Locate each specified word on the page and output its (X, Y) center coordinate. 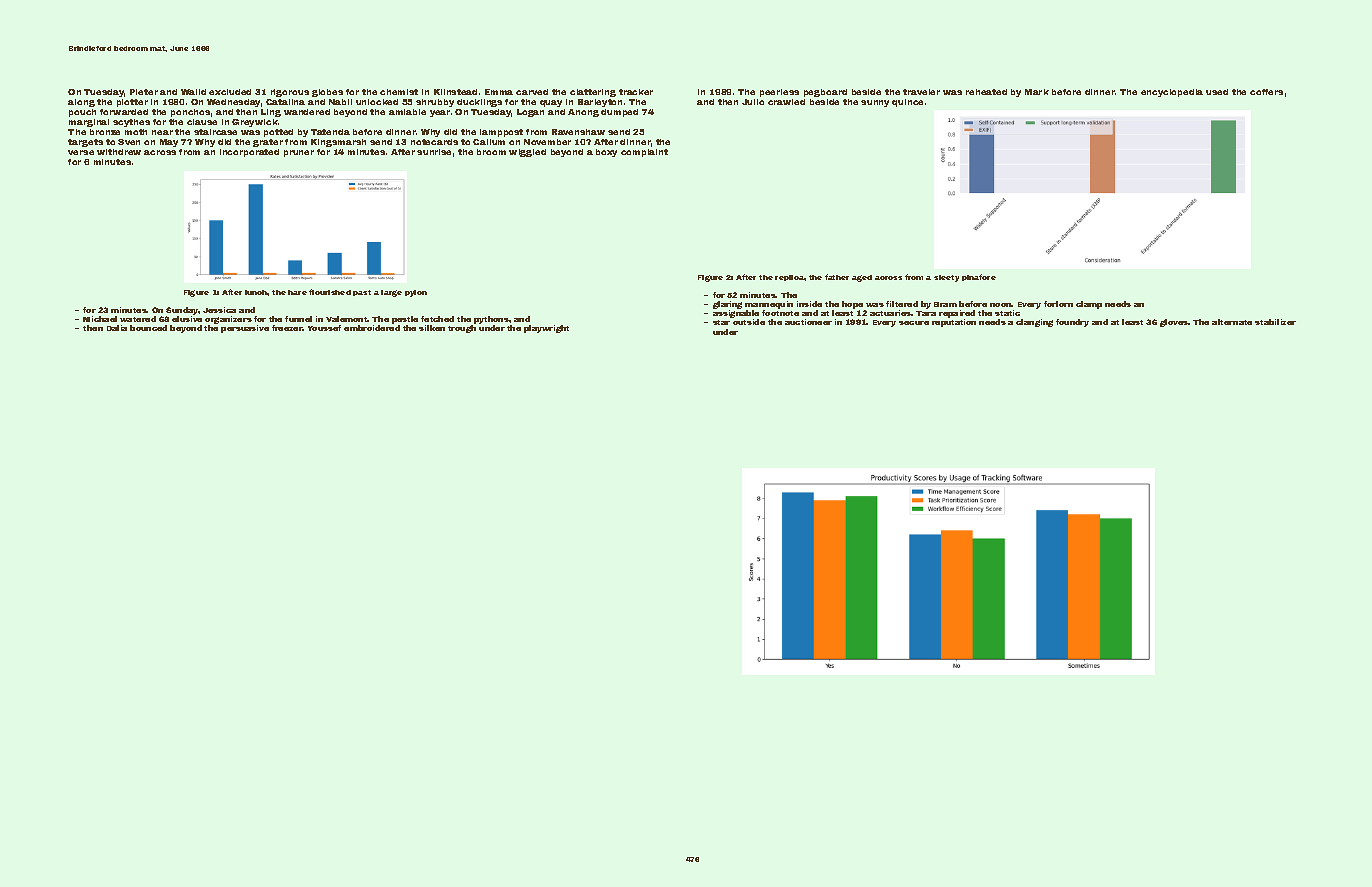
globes (327, 93)
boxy (606, 153)
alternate (1232, 322)
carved (532, 92)
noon (1001, 305)
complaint (644, 153)
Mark (1037, 92)
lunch (256, 292)
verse (81, 152)
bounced (148, 328)
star (721, 322)
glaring (727, 305)
